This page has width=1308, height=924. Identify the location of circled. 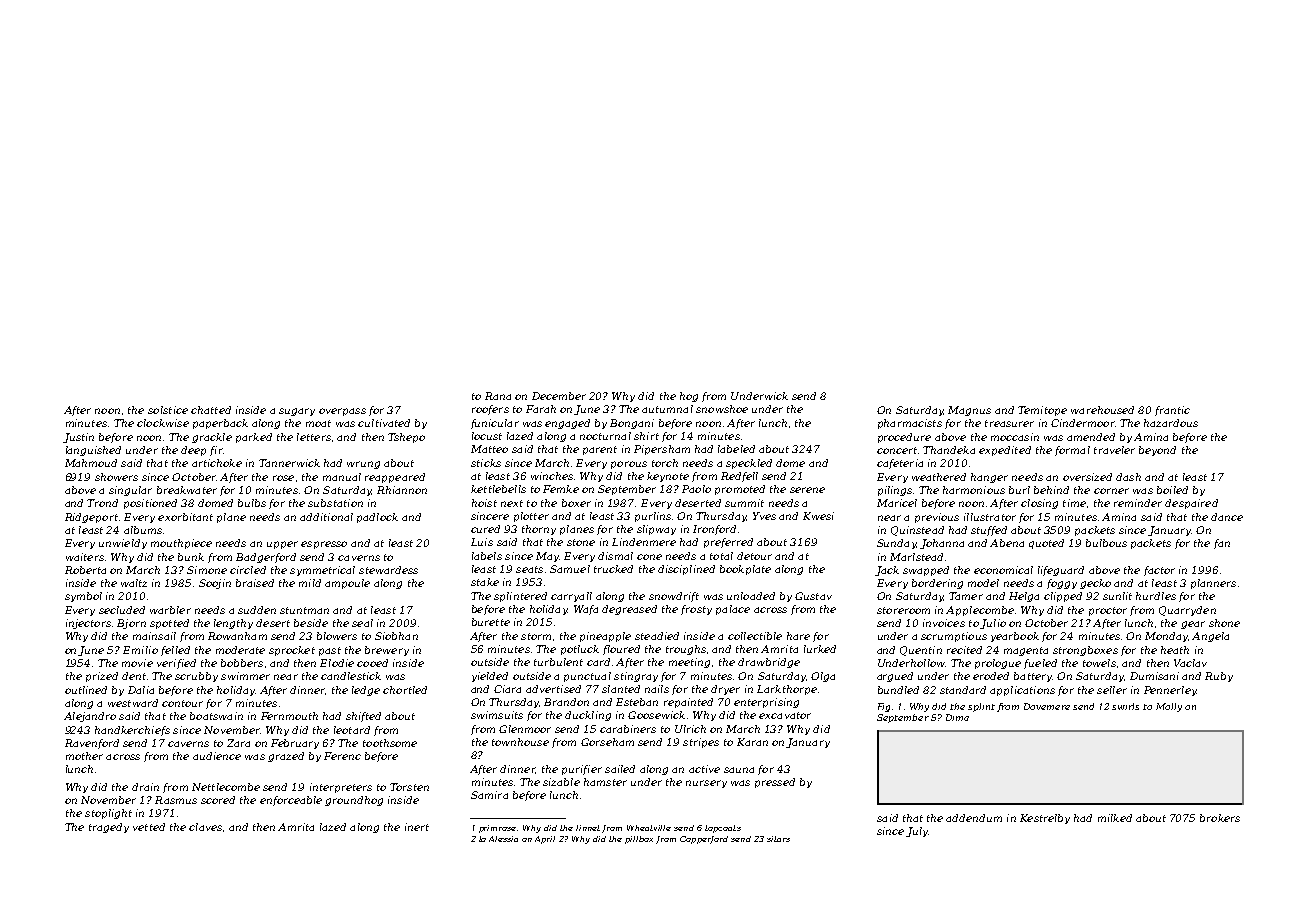
(248, 570).
